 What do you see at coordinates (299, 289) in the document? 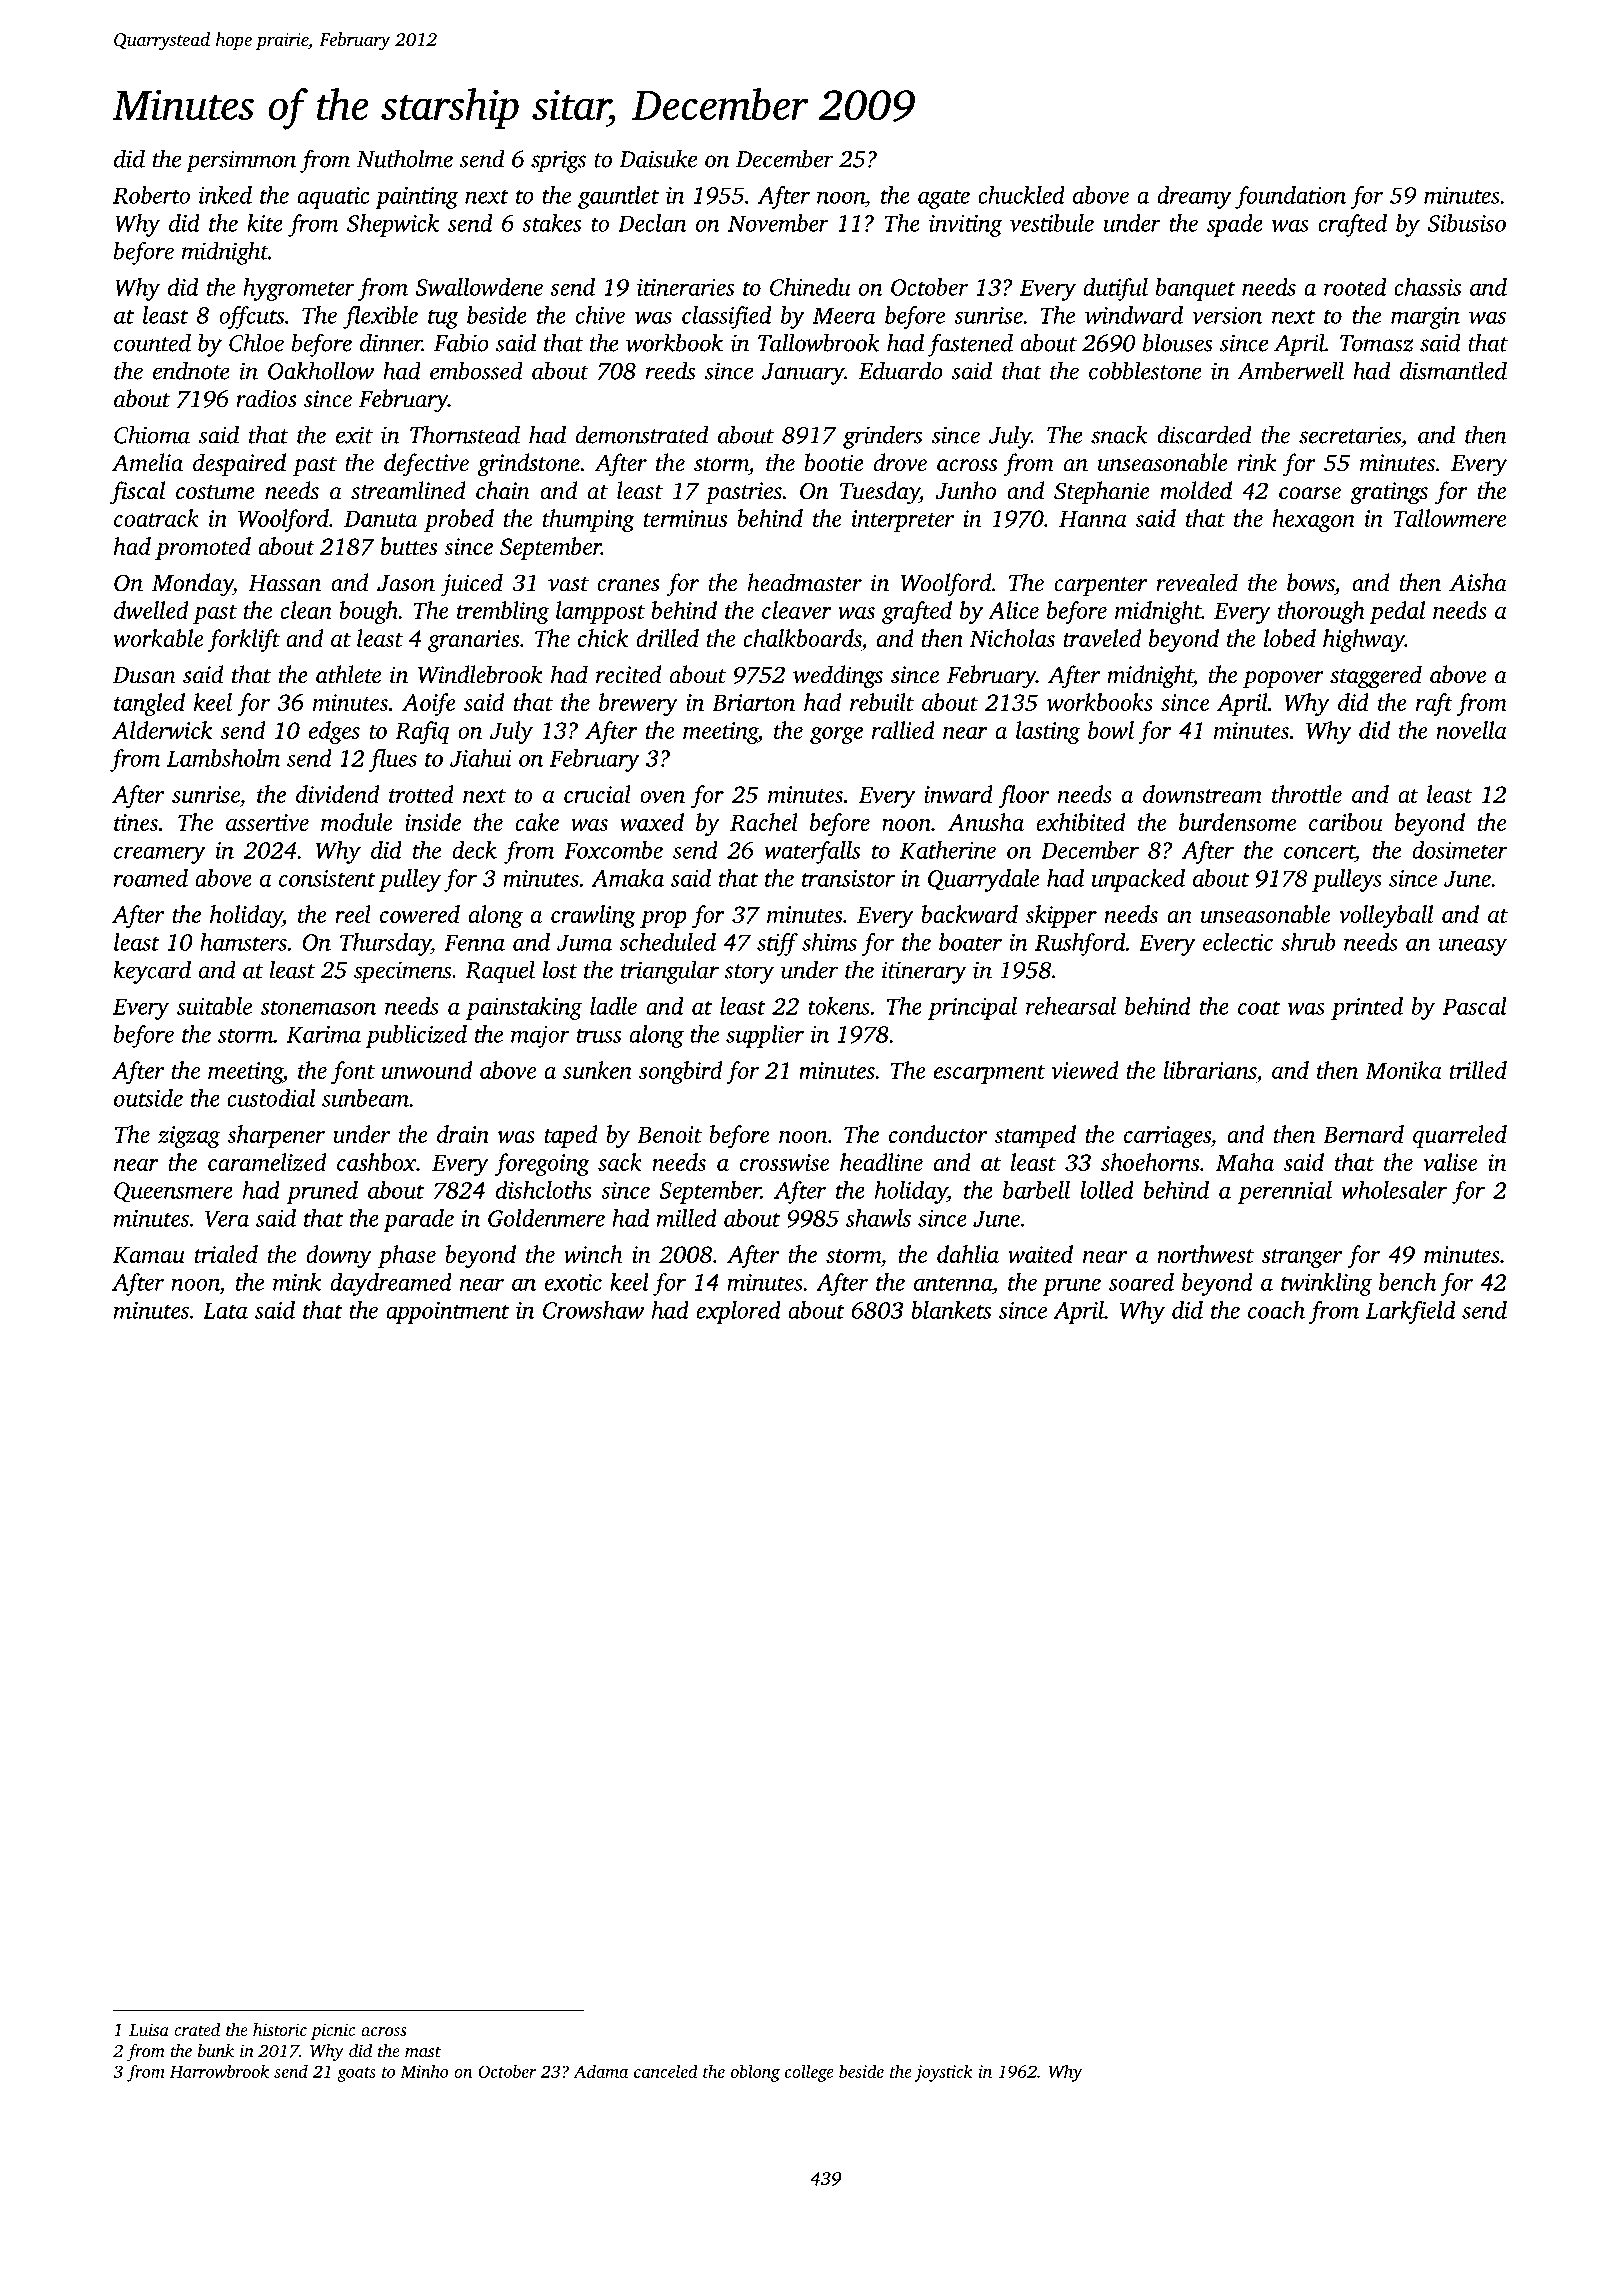
I see `hygrometer` at bounding box center [299, 289].
